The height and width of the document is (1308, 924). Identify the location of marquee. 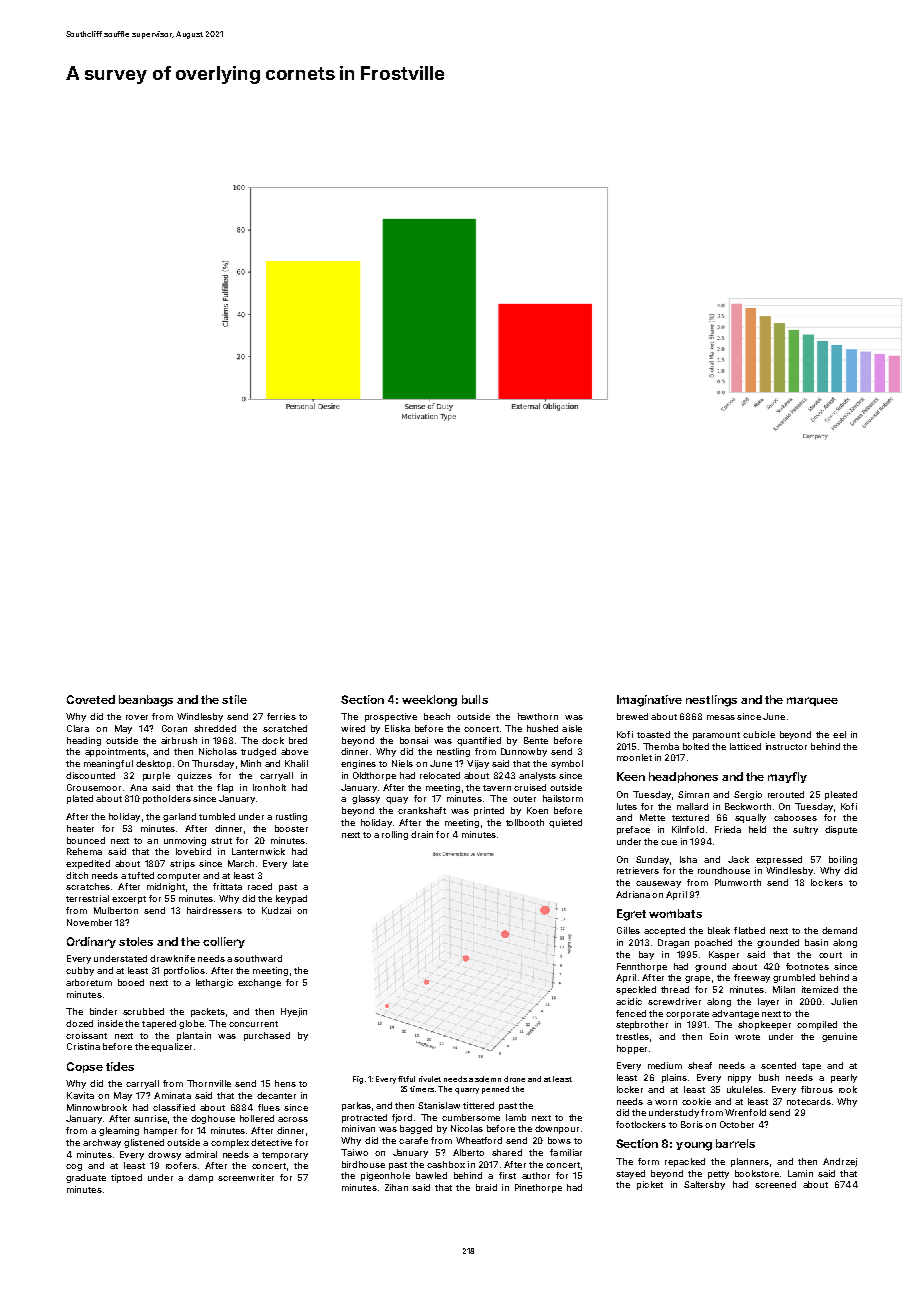
(812, 701).
